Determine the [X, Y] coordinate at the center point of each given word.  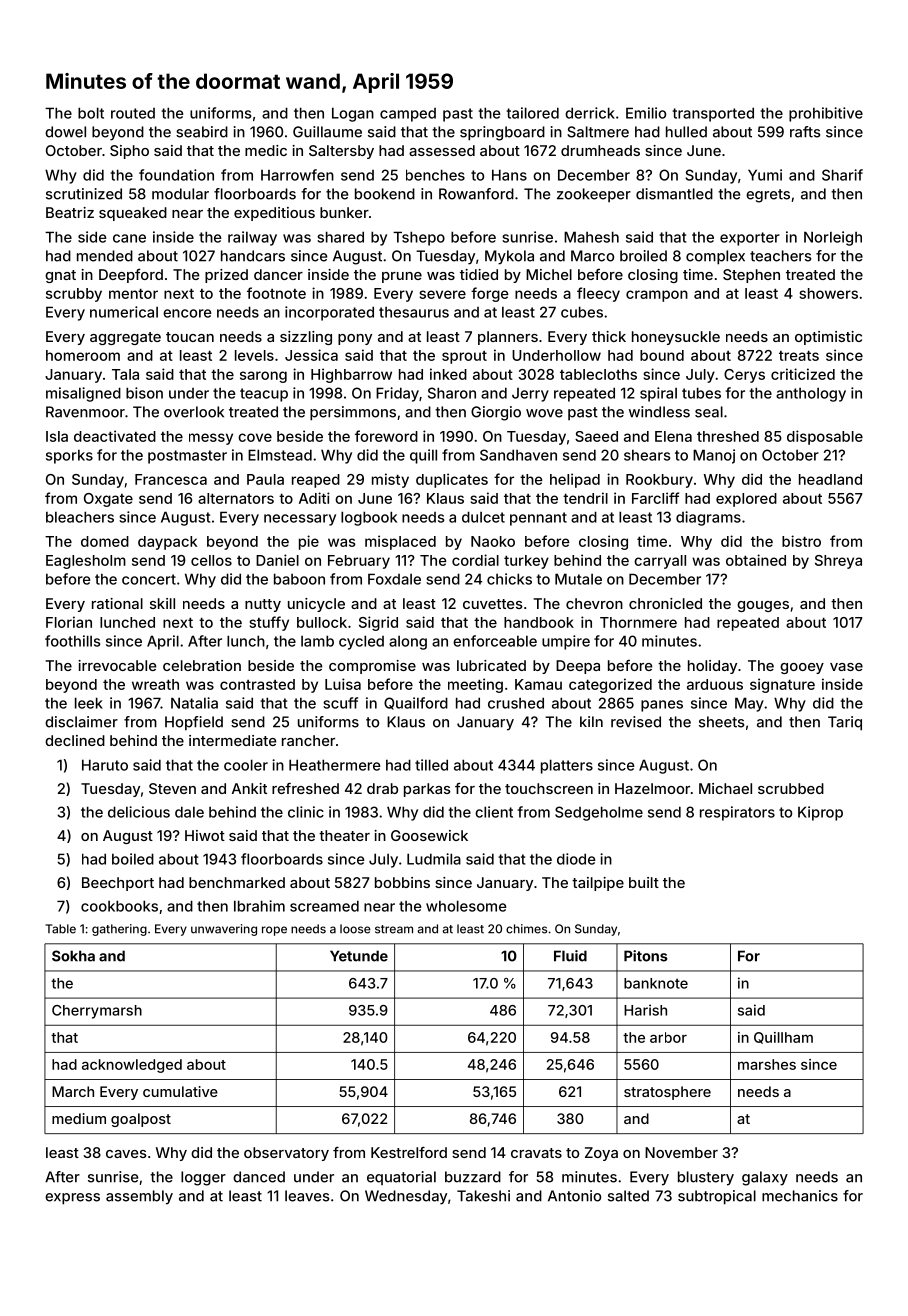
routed [133, 113]
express [72, 1199]
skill [162, 603]
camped [408, 115]
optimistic [828, 338]
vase [846, 667]
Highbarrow [351, 375]
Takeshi [483, 1196]
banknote [656, 983]
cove [255, 437]
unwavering [224, 930]
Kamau [538, 684]
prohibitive [826, 114]
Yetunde [359, 956]
